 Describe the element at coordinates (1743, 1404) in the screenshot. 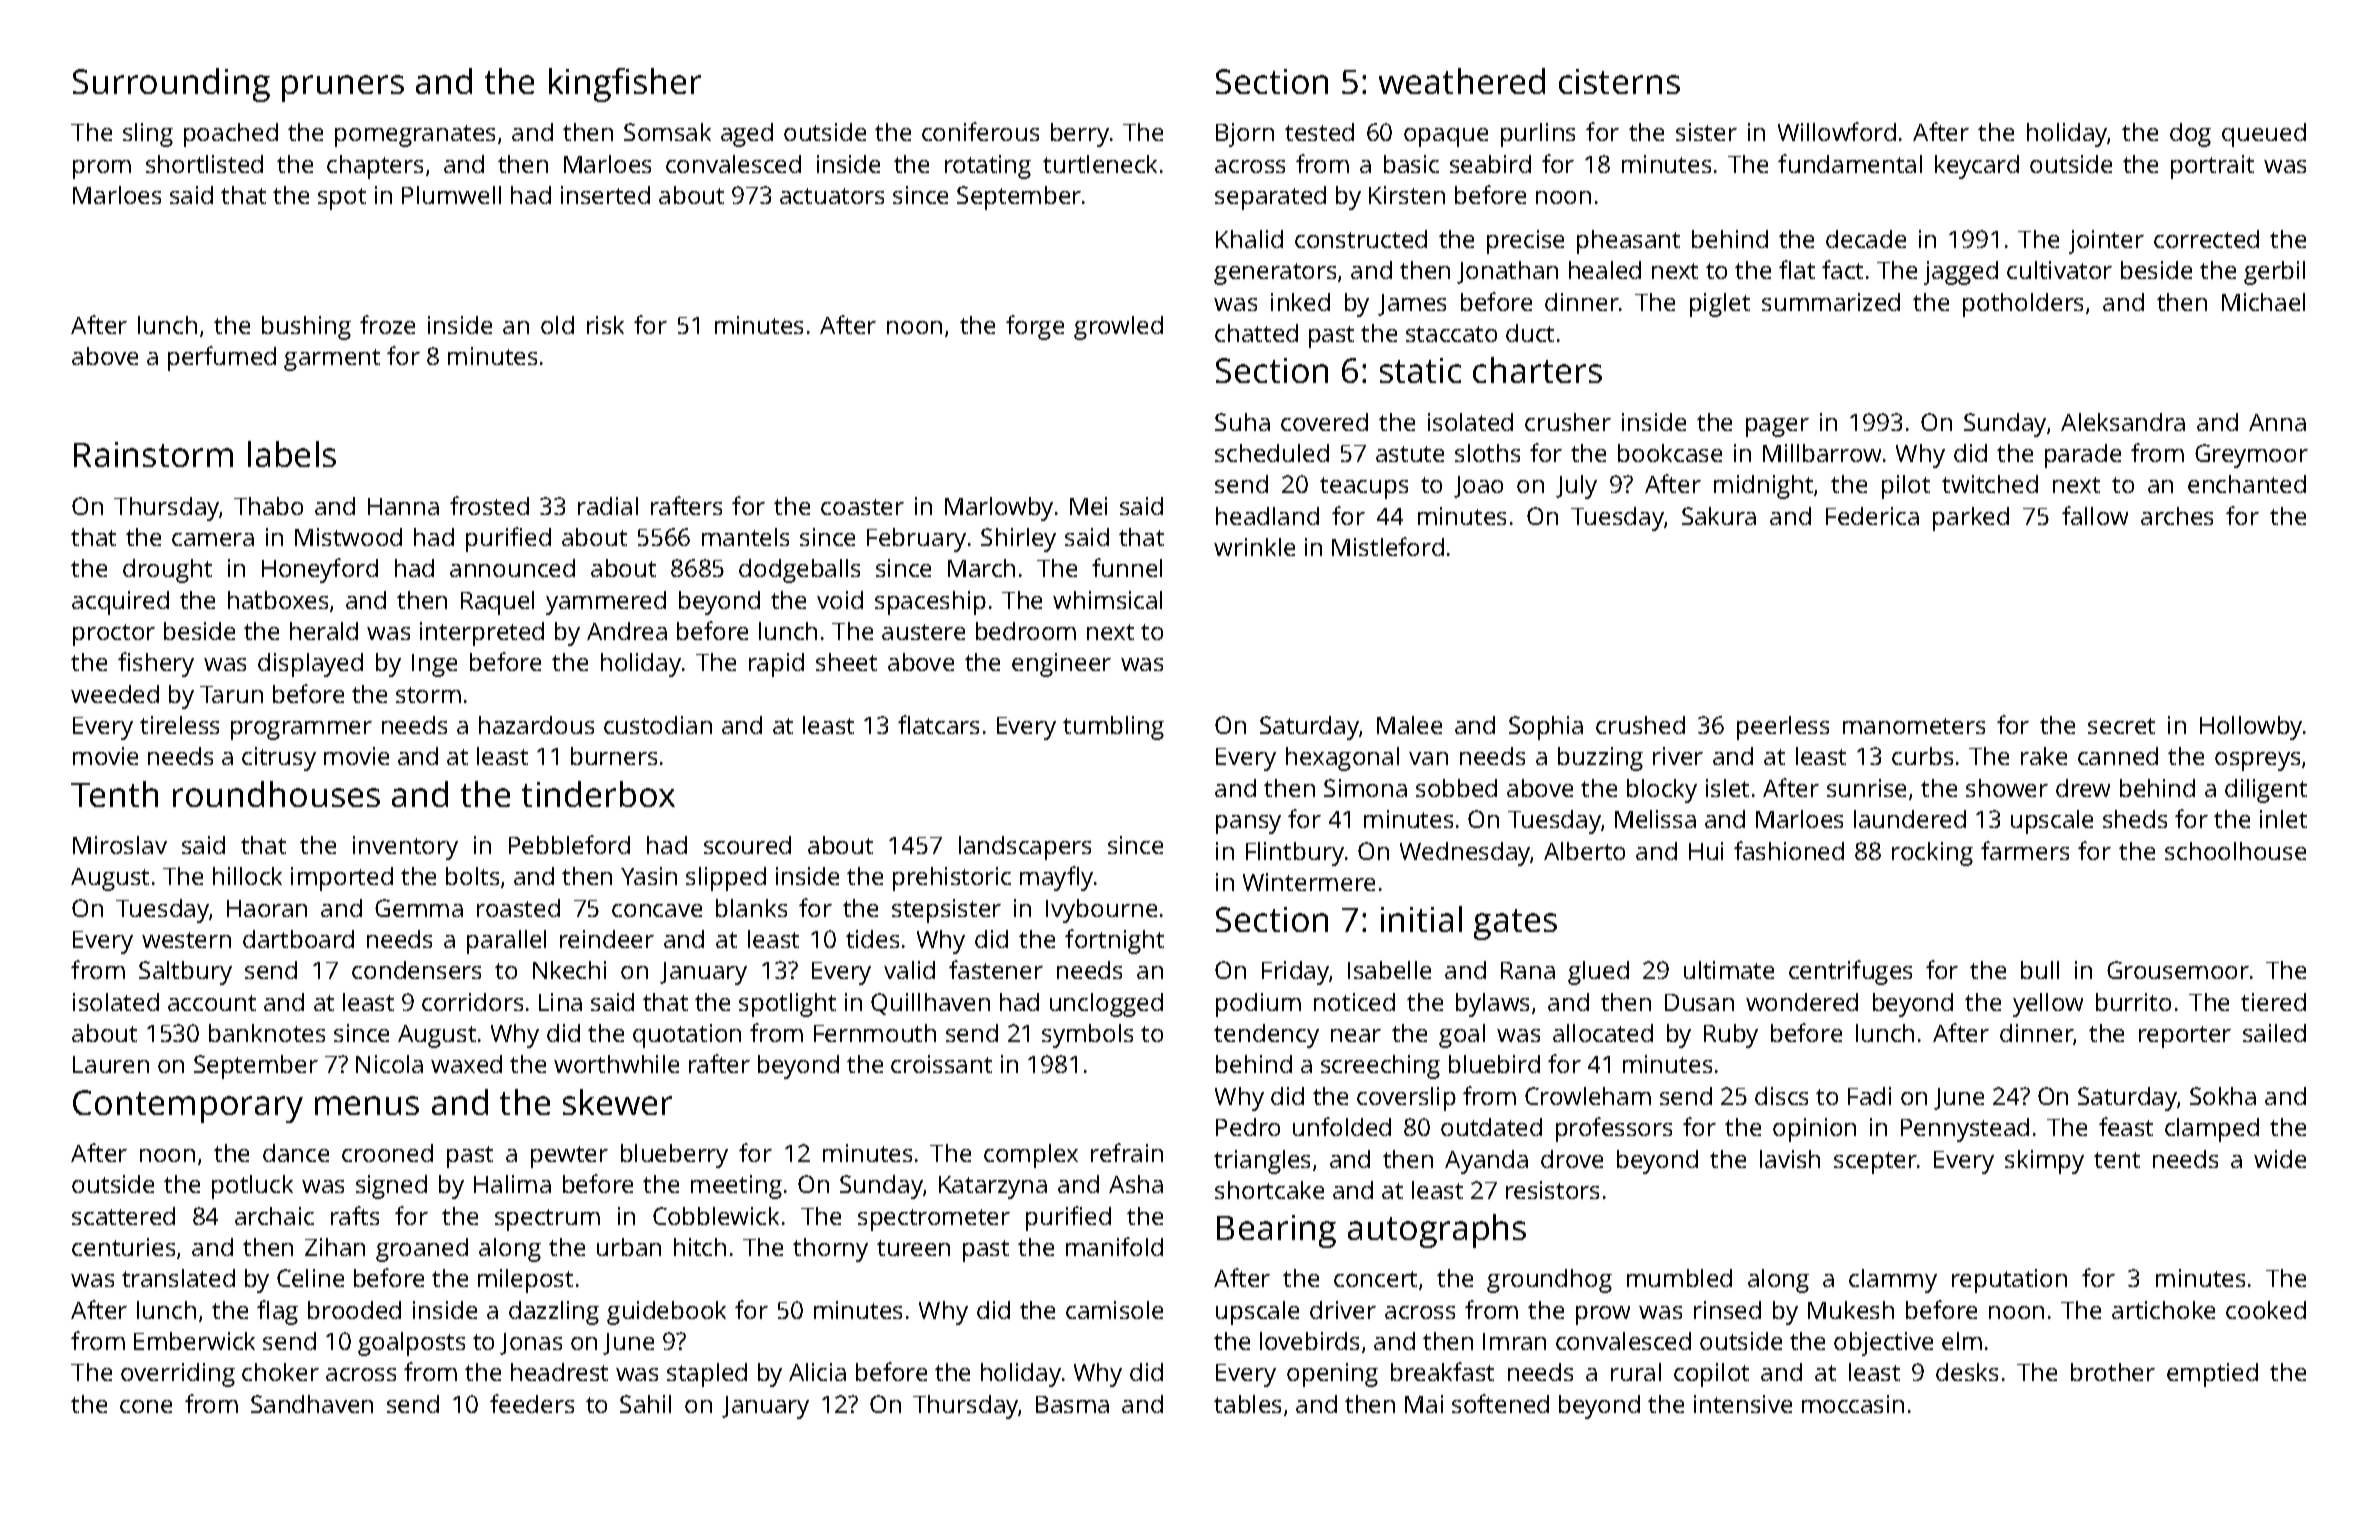

I see `intensive` at that location.
